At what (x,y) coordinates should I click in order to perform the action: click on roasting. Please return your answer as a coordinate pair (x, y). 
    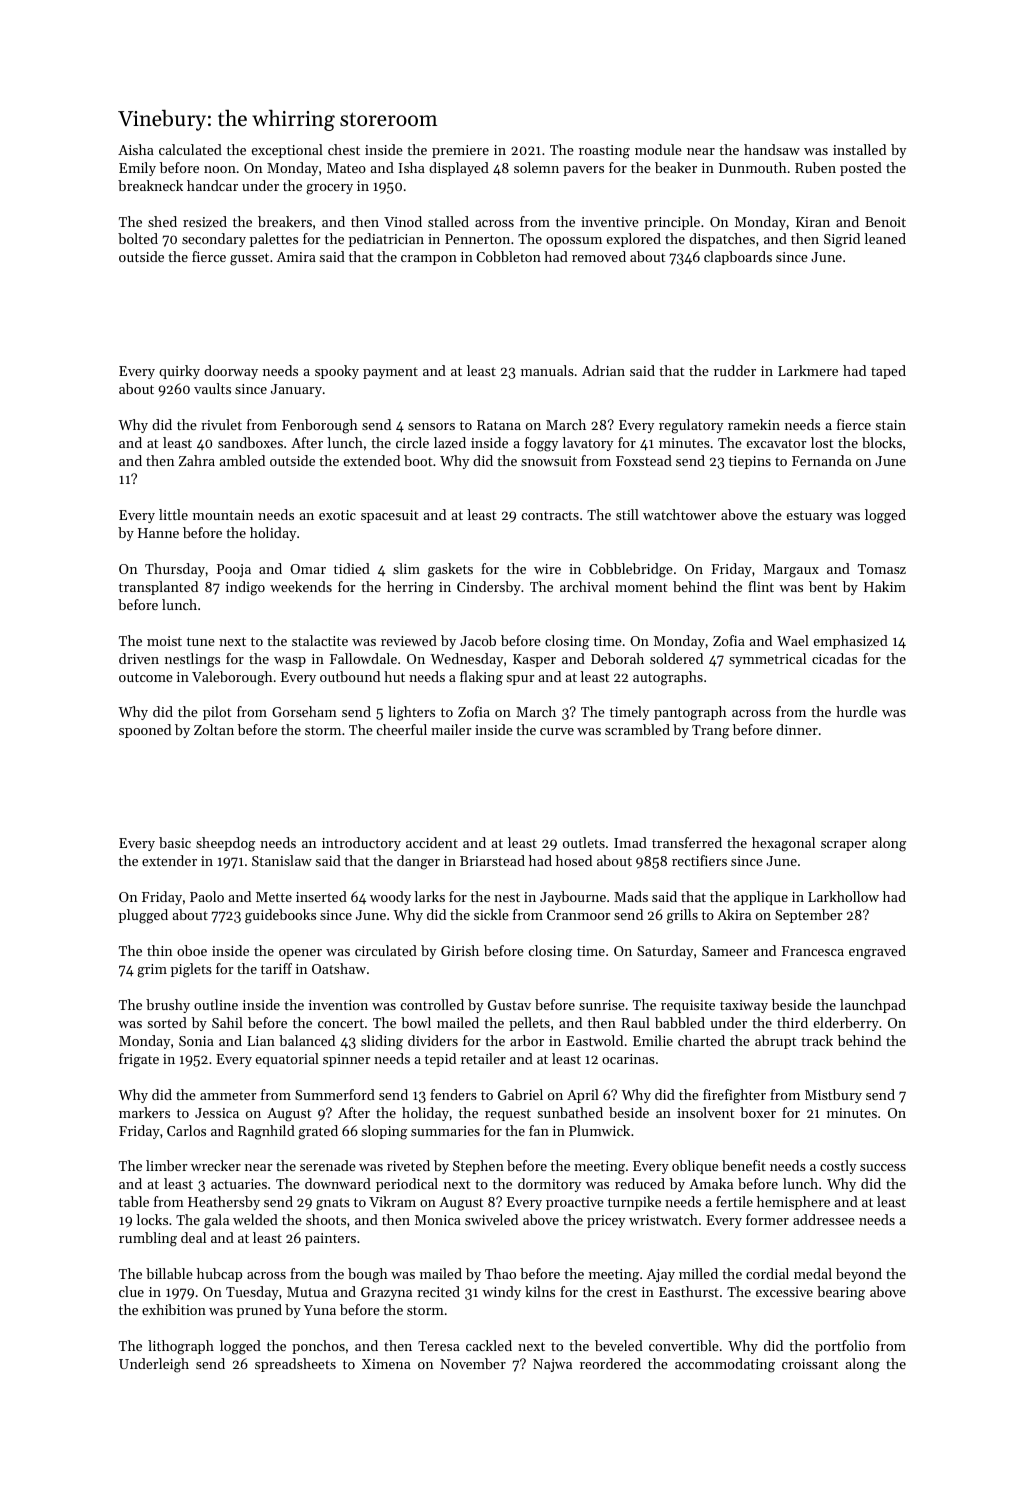
    Looking at the image, I should click on (604, 152).
